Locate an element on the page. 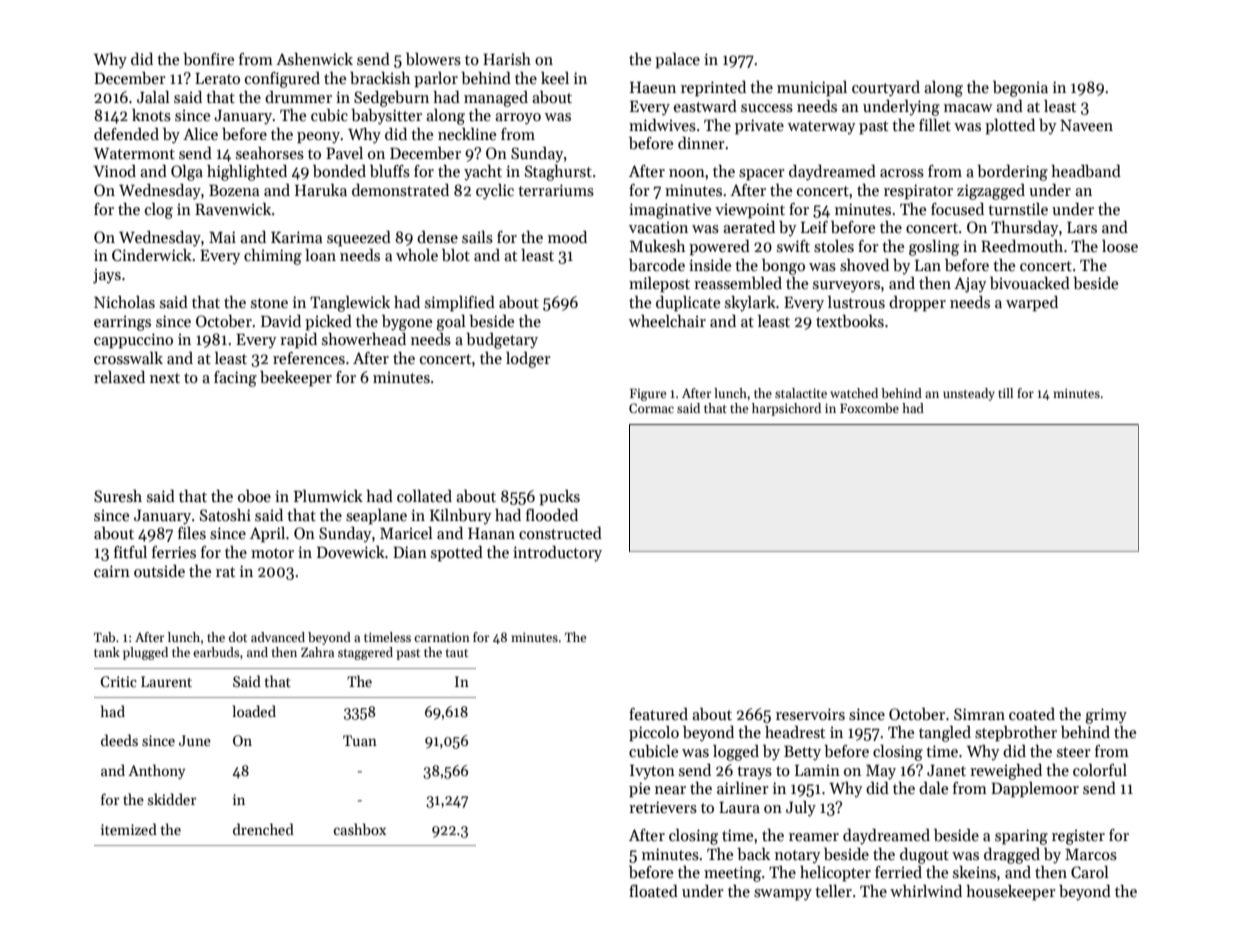  housekeeper is located at coordinates (1011, 893).
